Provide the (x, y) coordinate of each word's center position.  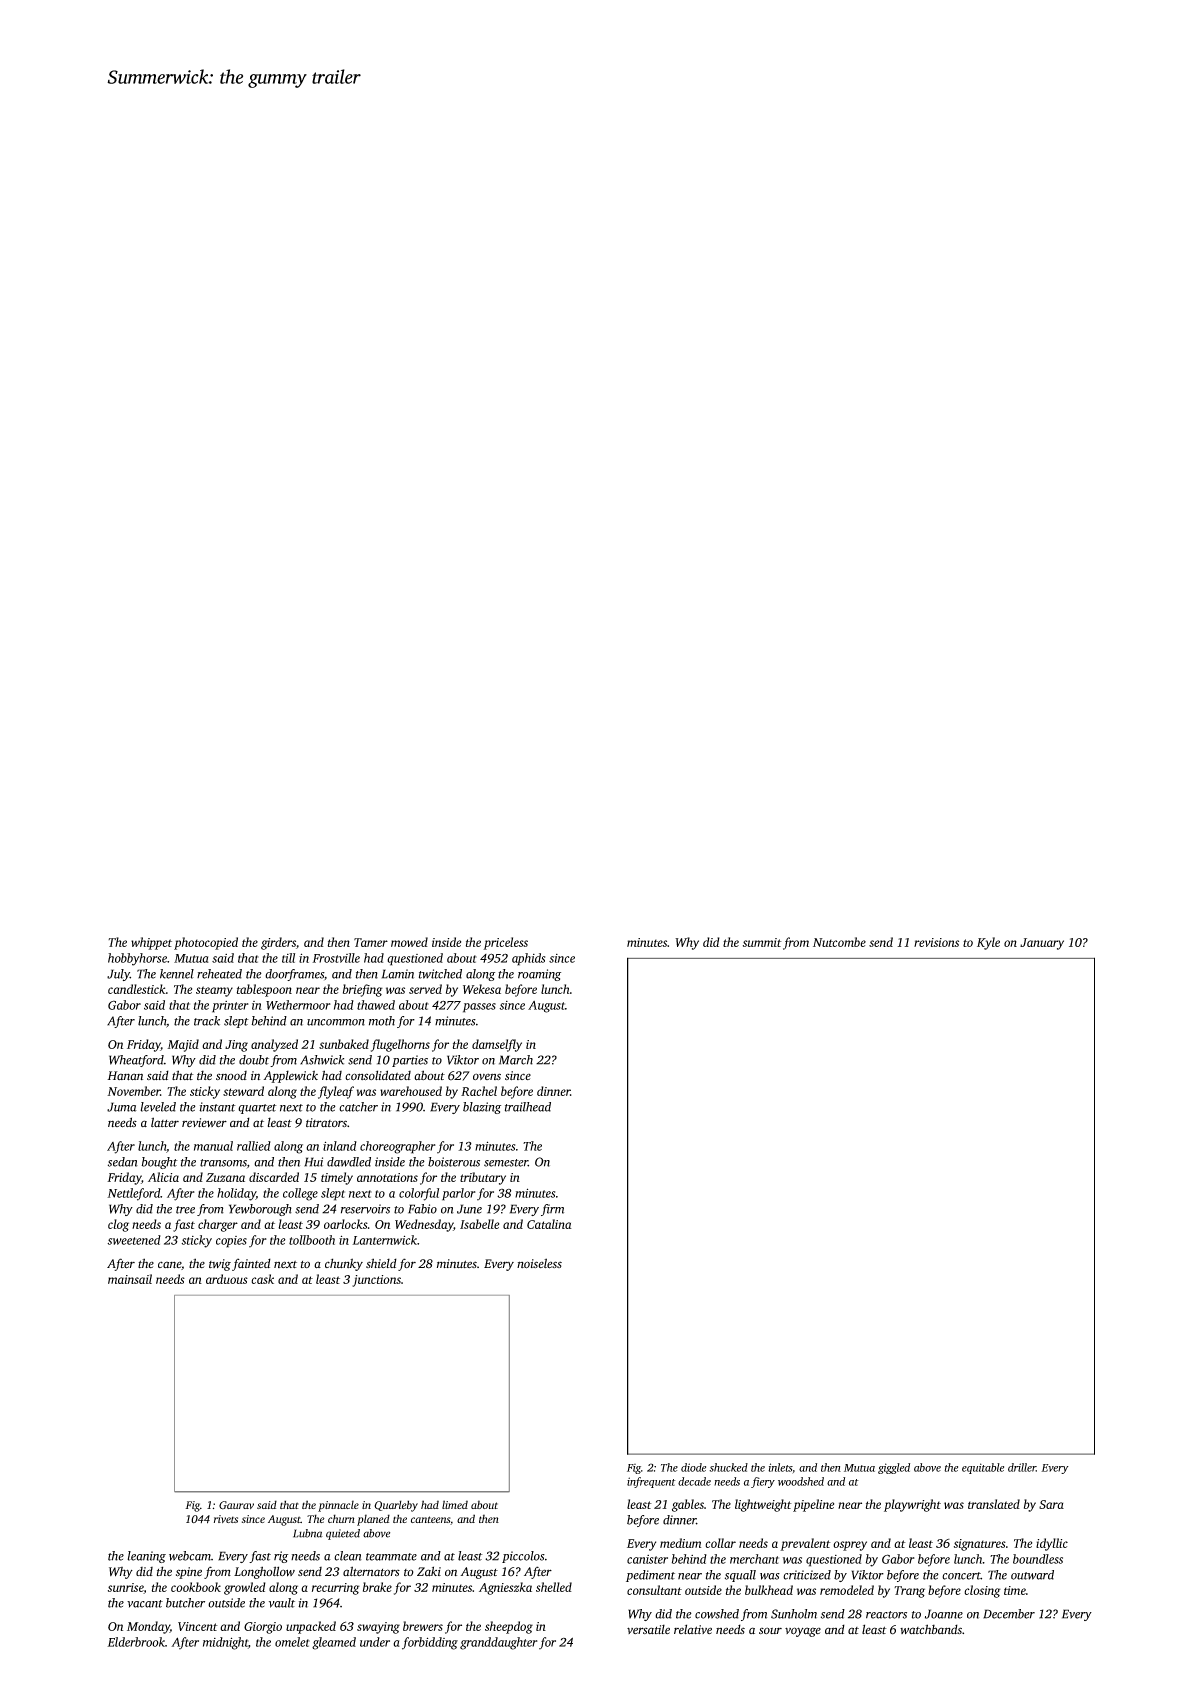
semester (506, 1163)
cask (262, 1279)
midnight (225, 1643)
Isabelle (479, 1224)
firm (552, 1210)
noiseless (539, 1263)
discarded (274, 1177)
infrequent (651, 1482)
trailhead (528, 1107)
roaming (539, 975)
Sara (1051, 1504)
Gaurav (236, 1505)
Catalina (549, 1224)
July (118, 975)
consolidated (378, 1075)
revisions (936, 942)
